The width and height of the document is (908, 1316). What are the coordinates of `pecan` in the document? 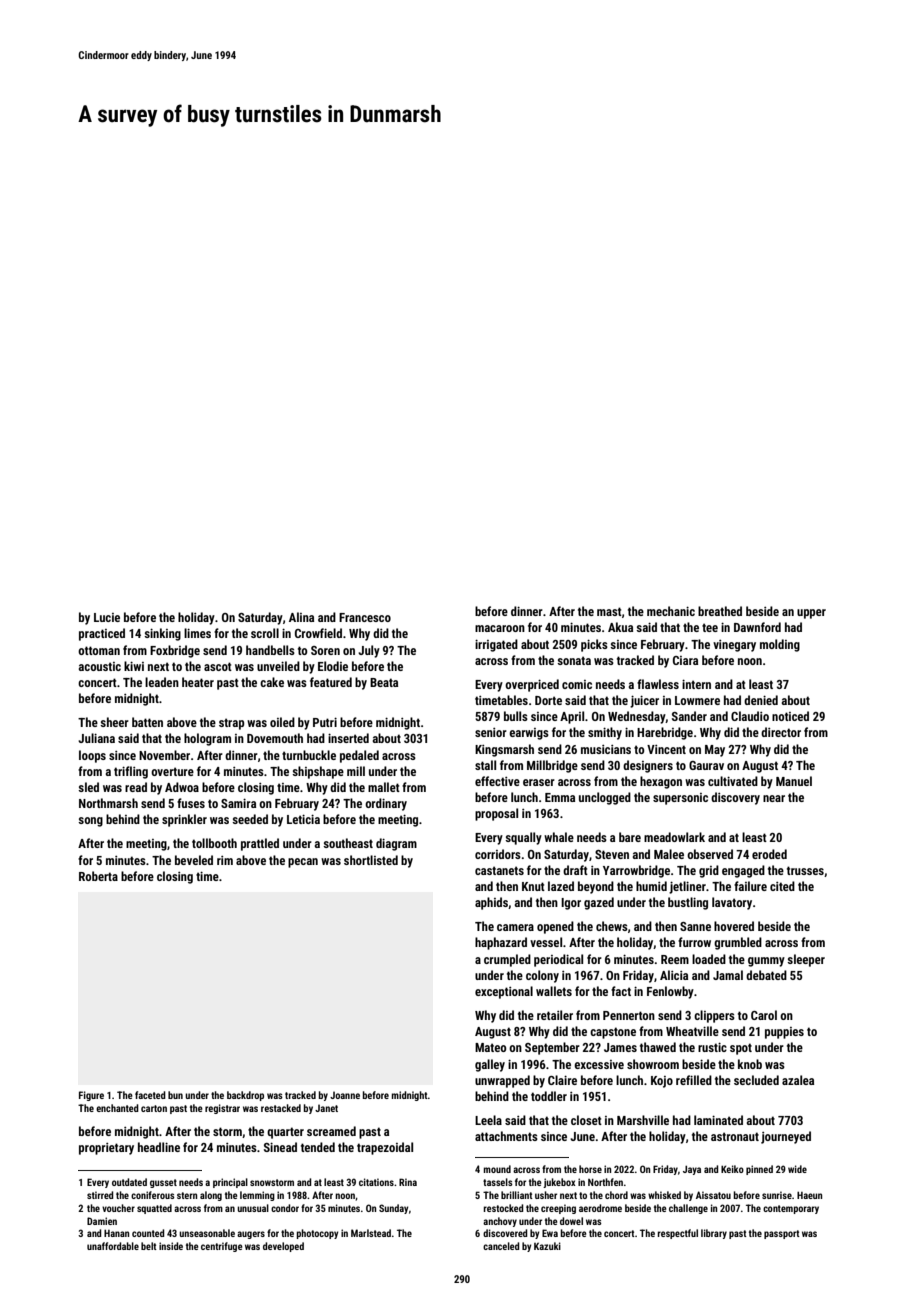 It's located at (303, 863).
